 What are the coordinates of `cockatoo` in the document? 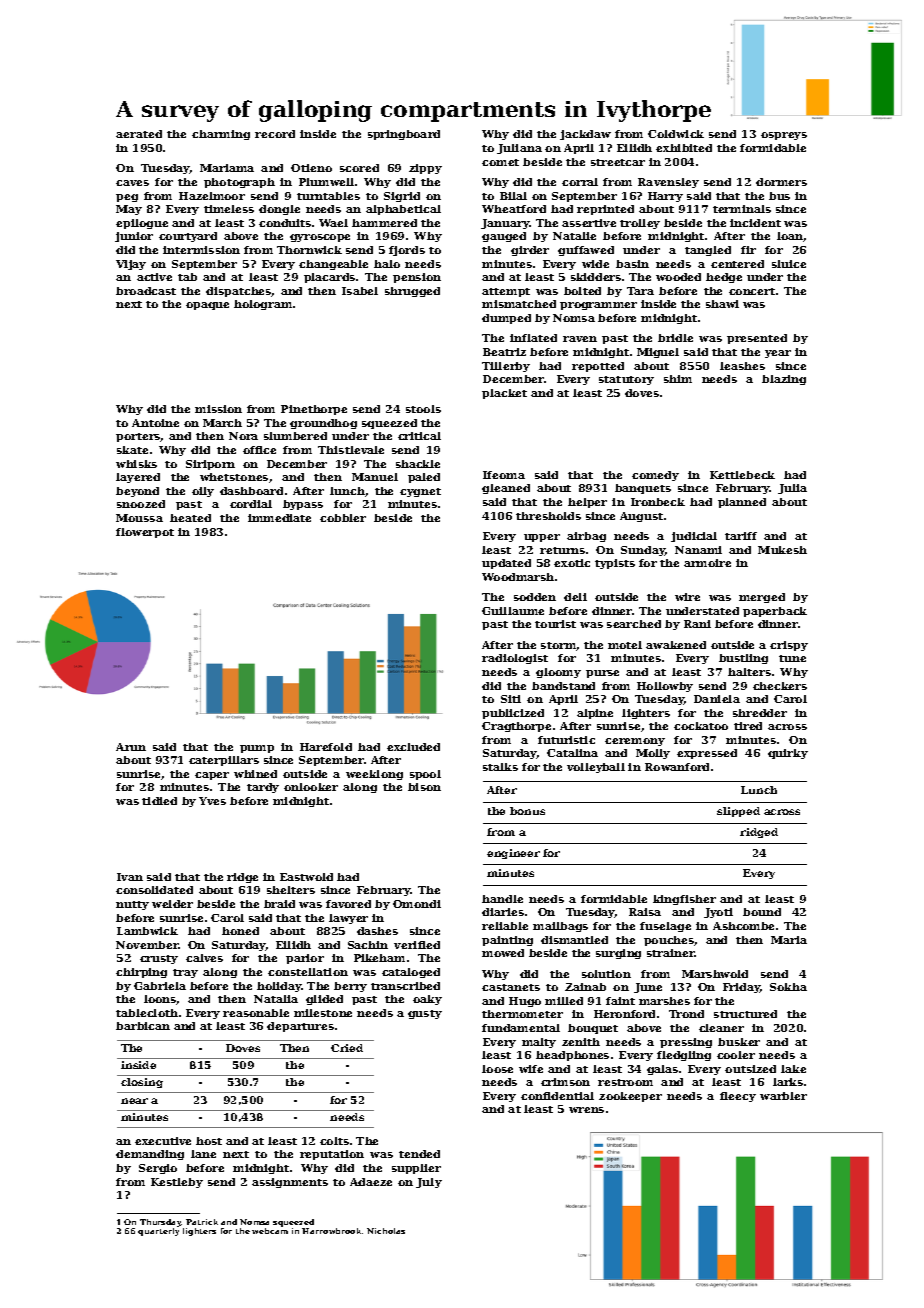 It's located at (701, 726).
